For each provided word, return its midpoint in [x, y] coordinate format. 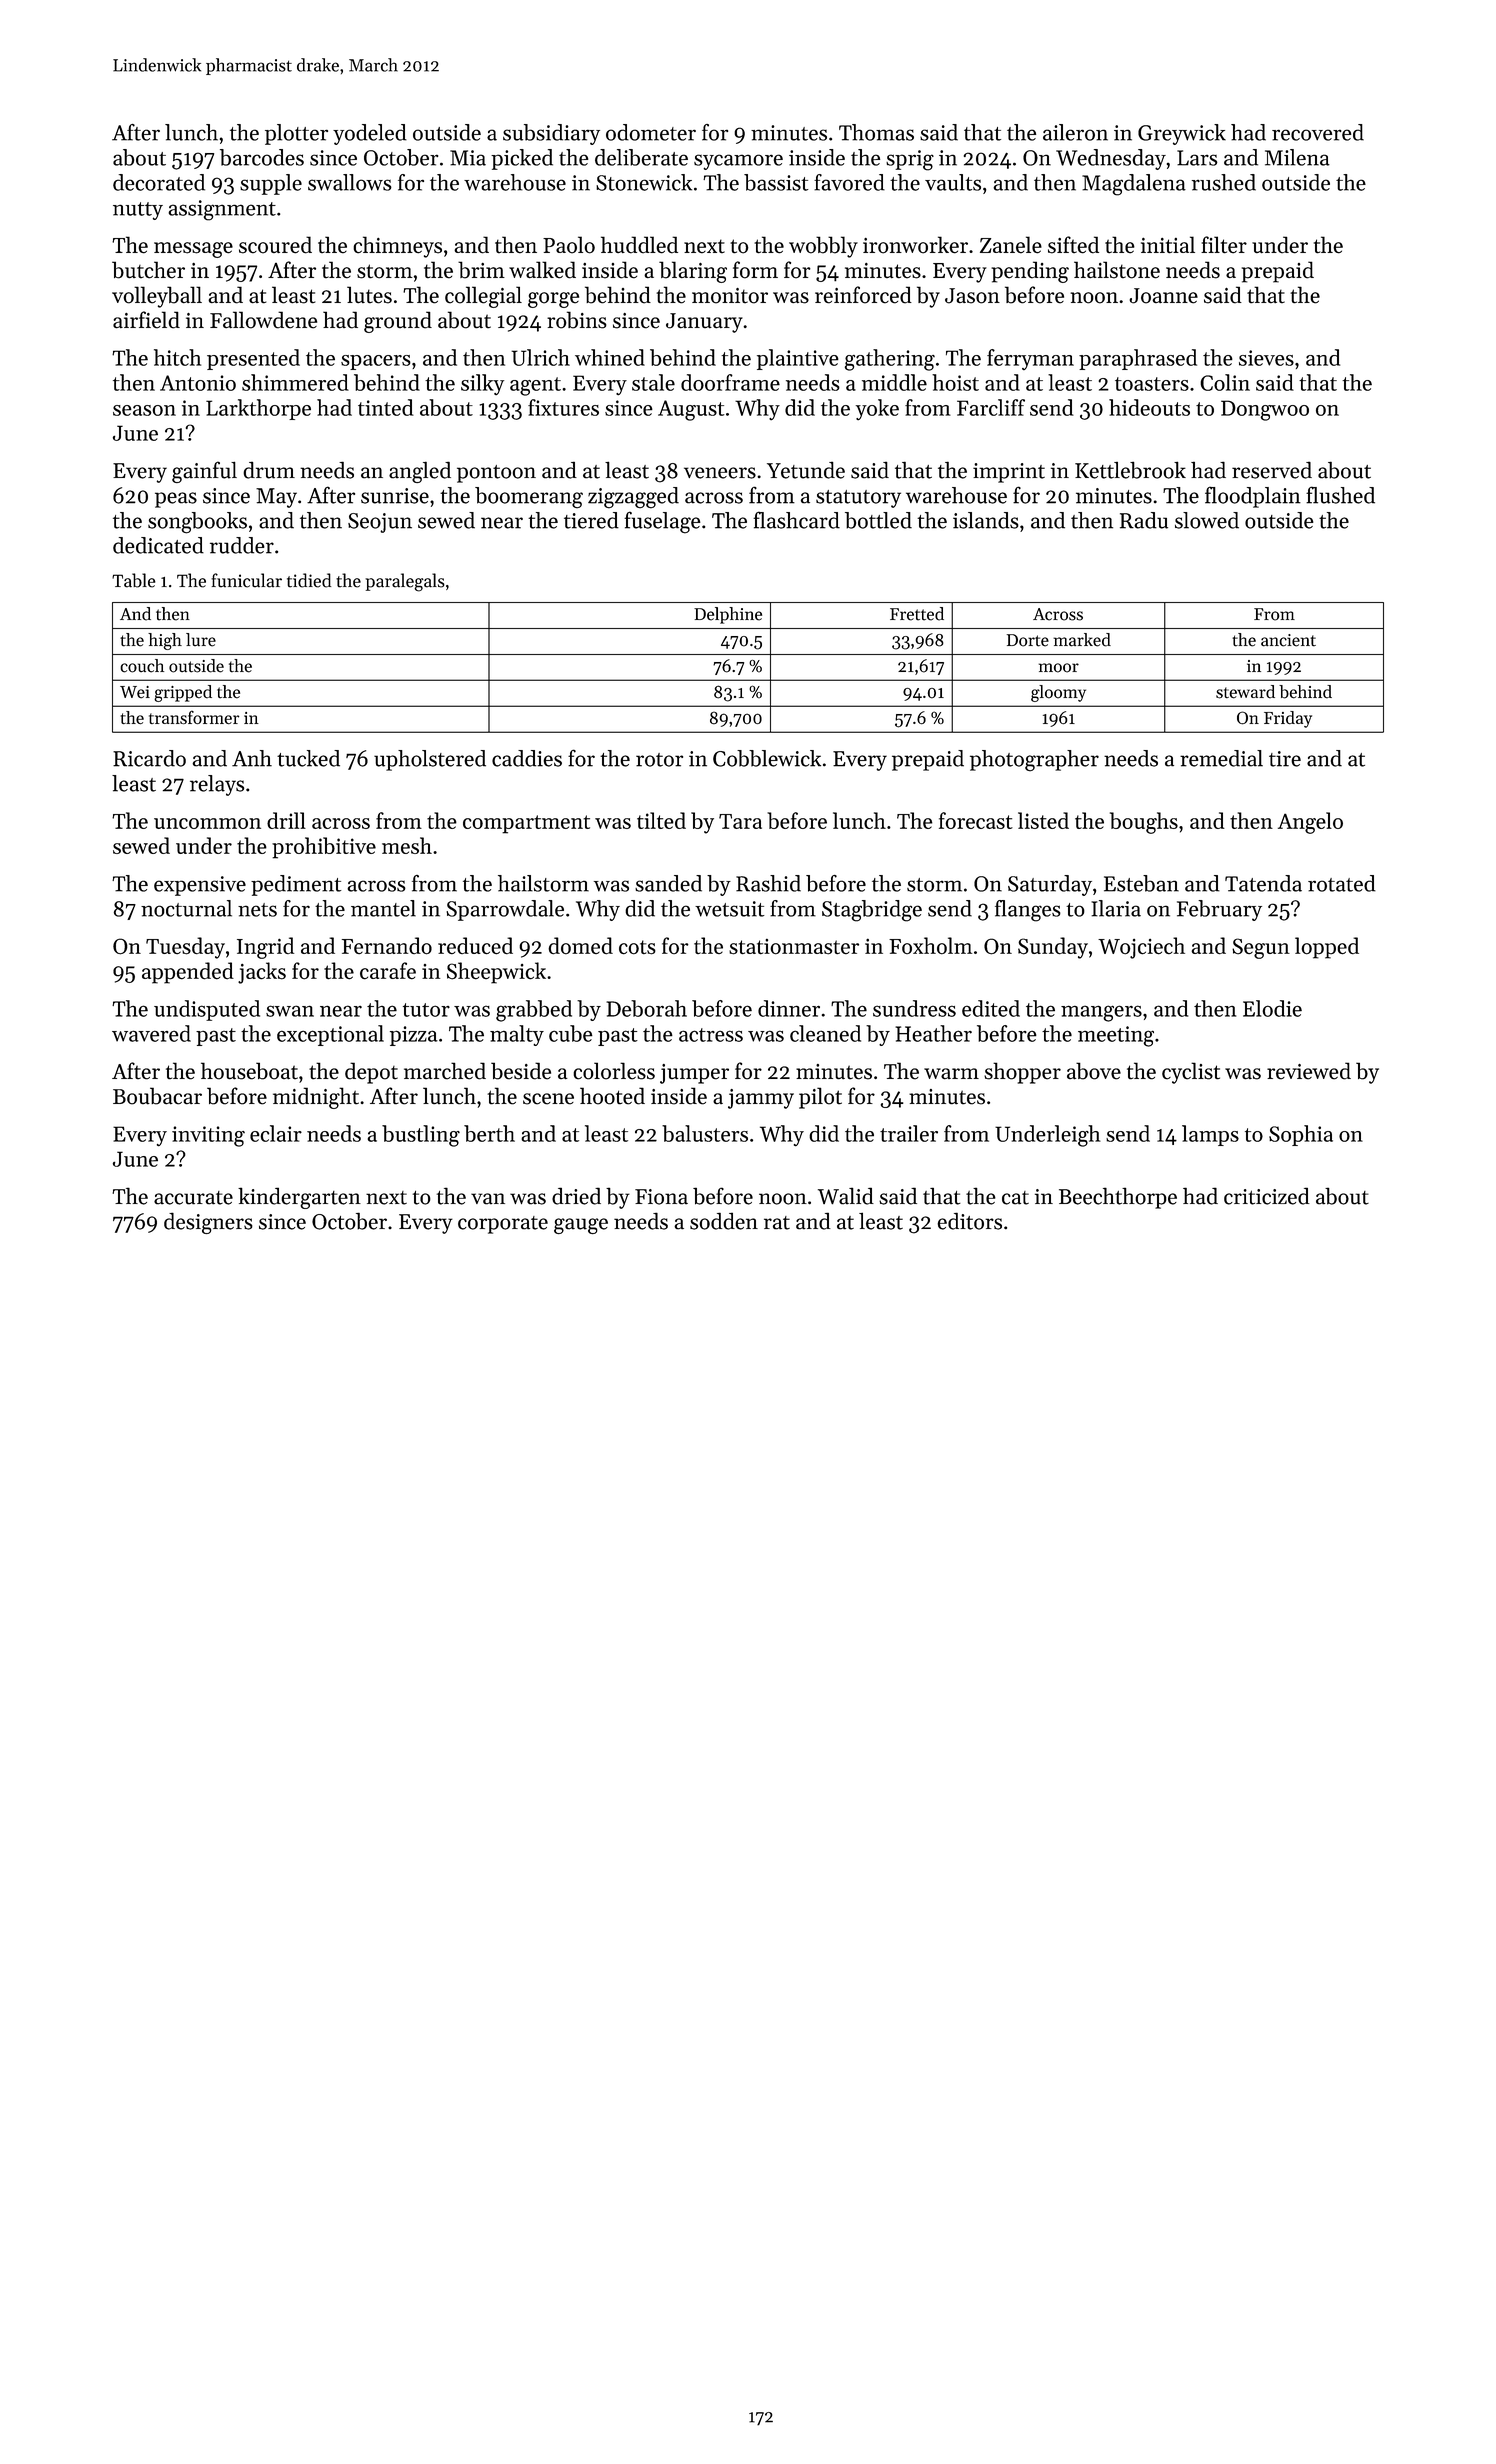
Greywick [1182, 134]
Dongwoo [1265, 410]
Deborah [646, 1008]
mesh [407, 845]
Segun [1261, 948]
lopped [1327, 948]
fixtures [563, 407]
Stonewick [644, 182]
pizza [414, 1036]
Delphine [728, 615]
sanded [668, 883]
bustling [421, 1136]
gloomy [1058, 693]
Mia [468, 158]
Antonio [198, 383]
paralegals [405, 582]
